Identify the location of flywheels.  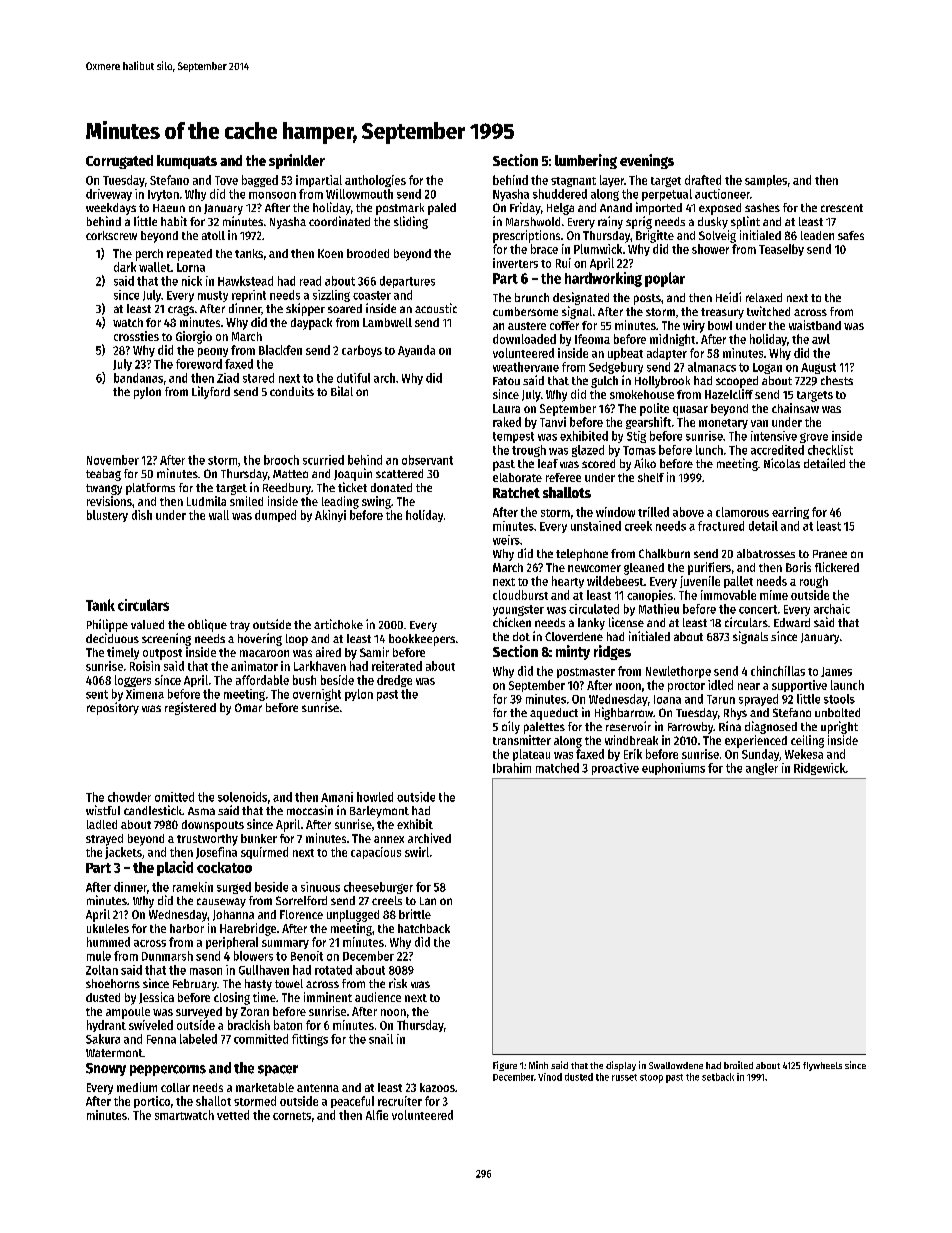
(822, 1066).
